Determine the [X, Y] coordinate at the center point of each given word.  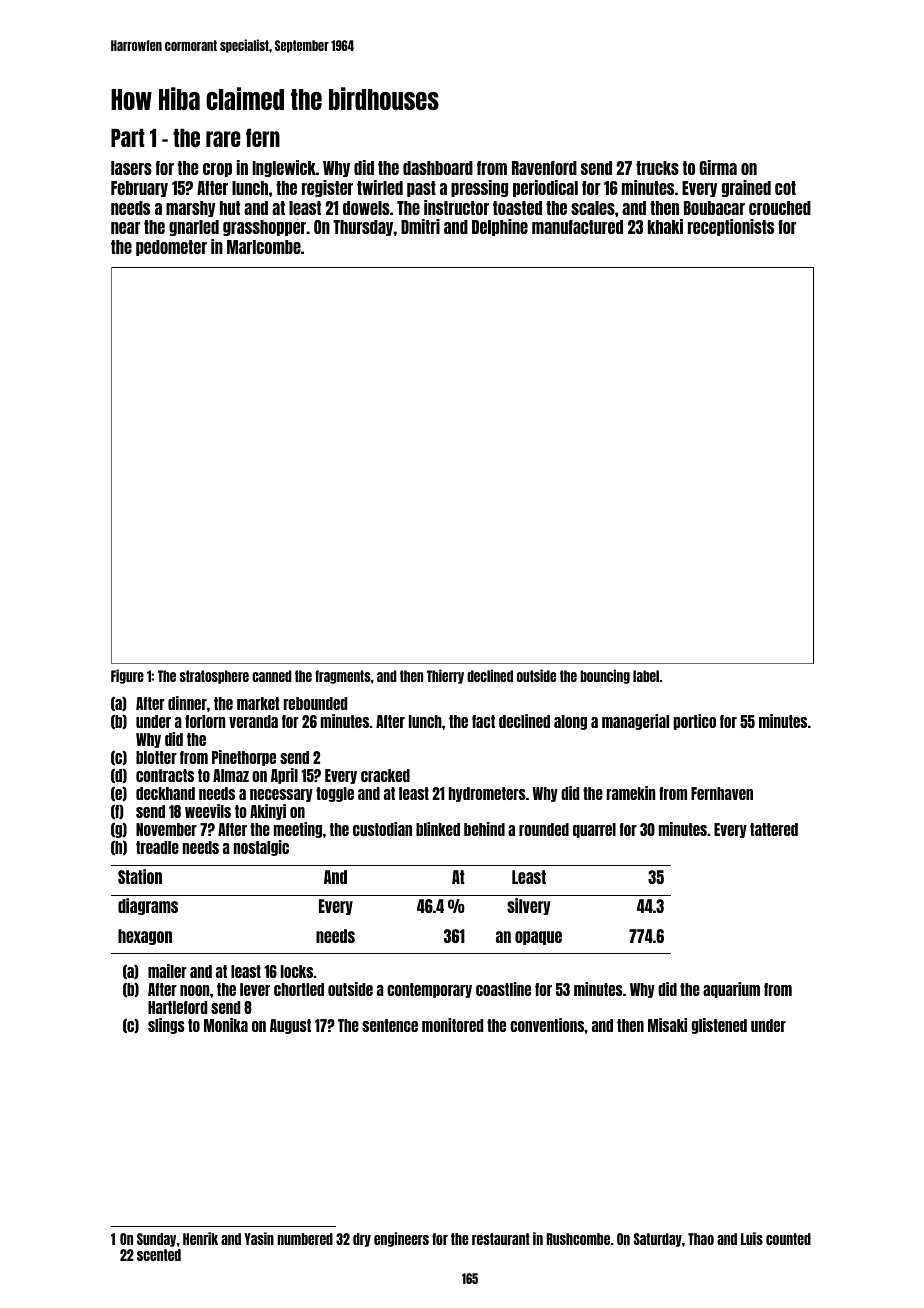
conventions [547, 1025]
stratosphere [214, 677]
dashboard [438, 168]
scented [159, 1255]
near [126, 228]
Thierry [445, 676]
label [646, 676]
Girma [718, 167]
